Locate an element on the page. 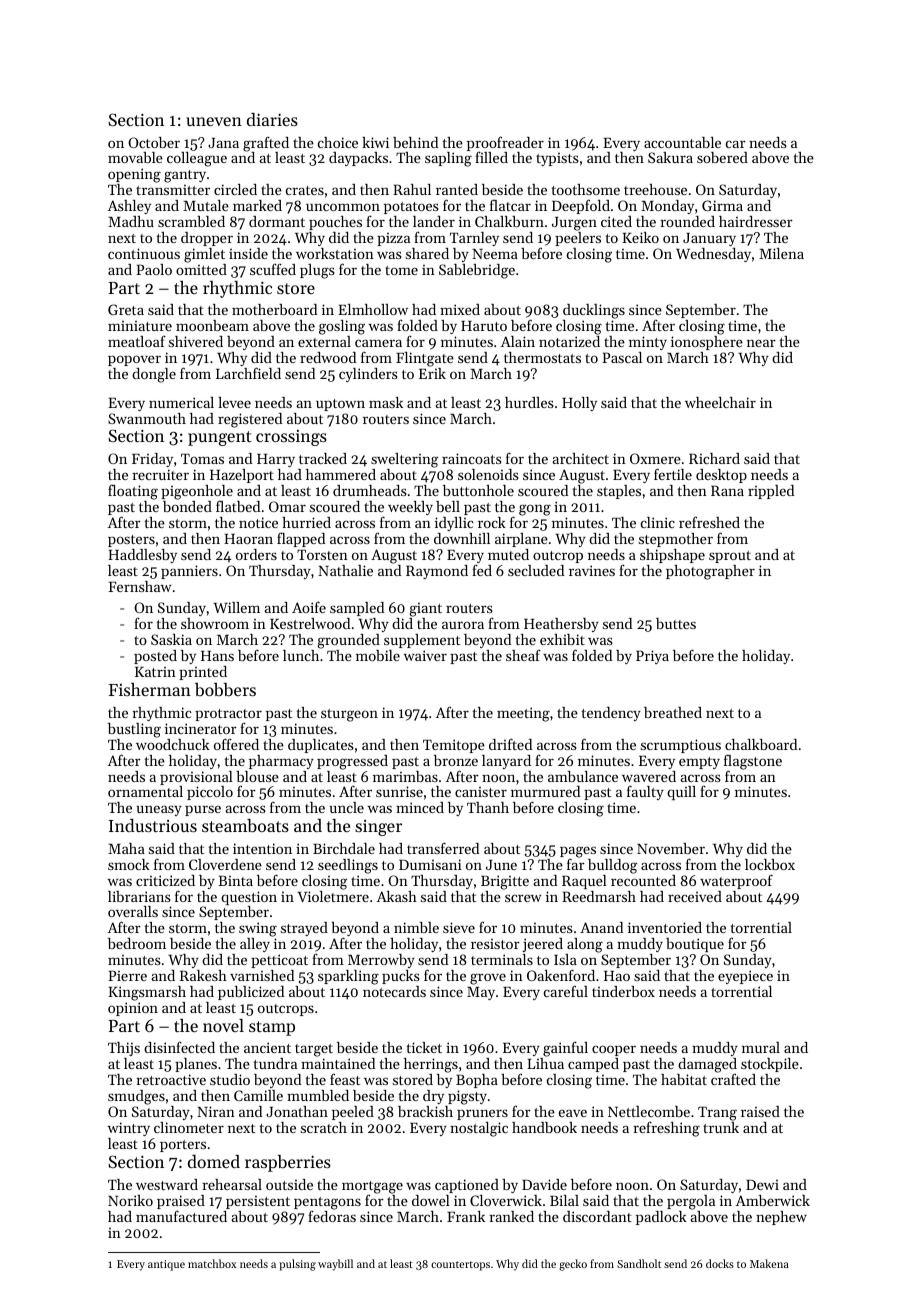 The height and width of the document is (1308, 924). damaged is located at coordinates (707, 1066).
